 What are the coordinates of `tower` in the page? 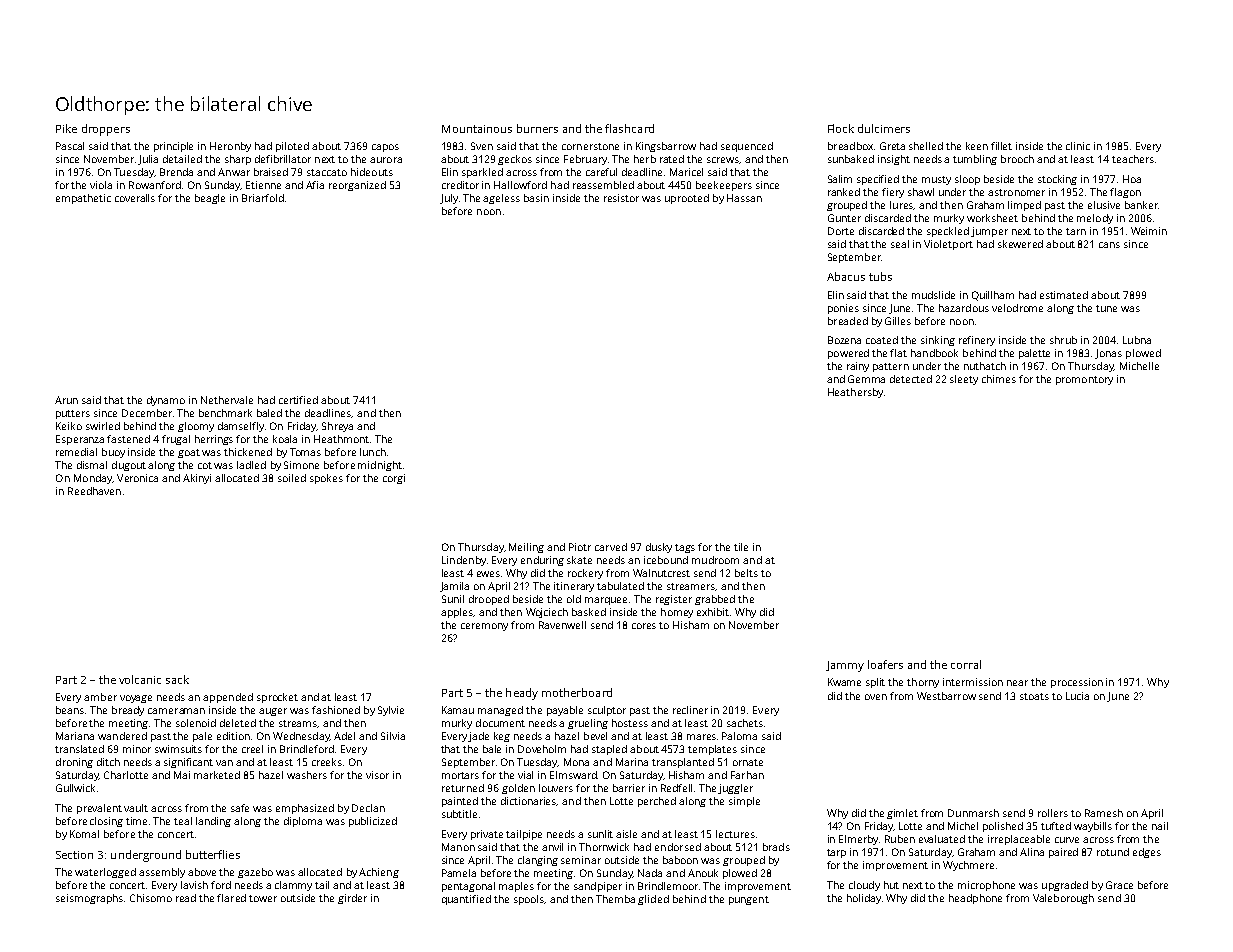 It's located at (263, 898).
